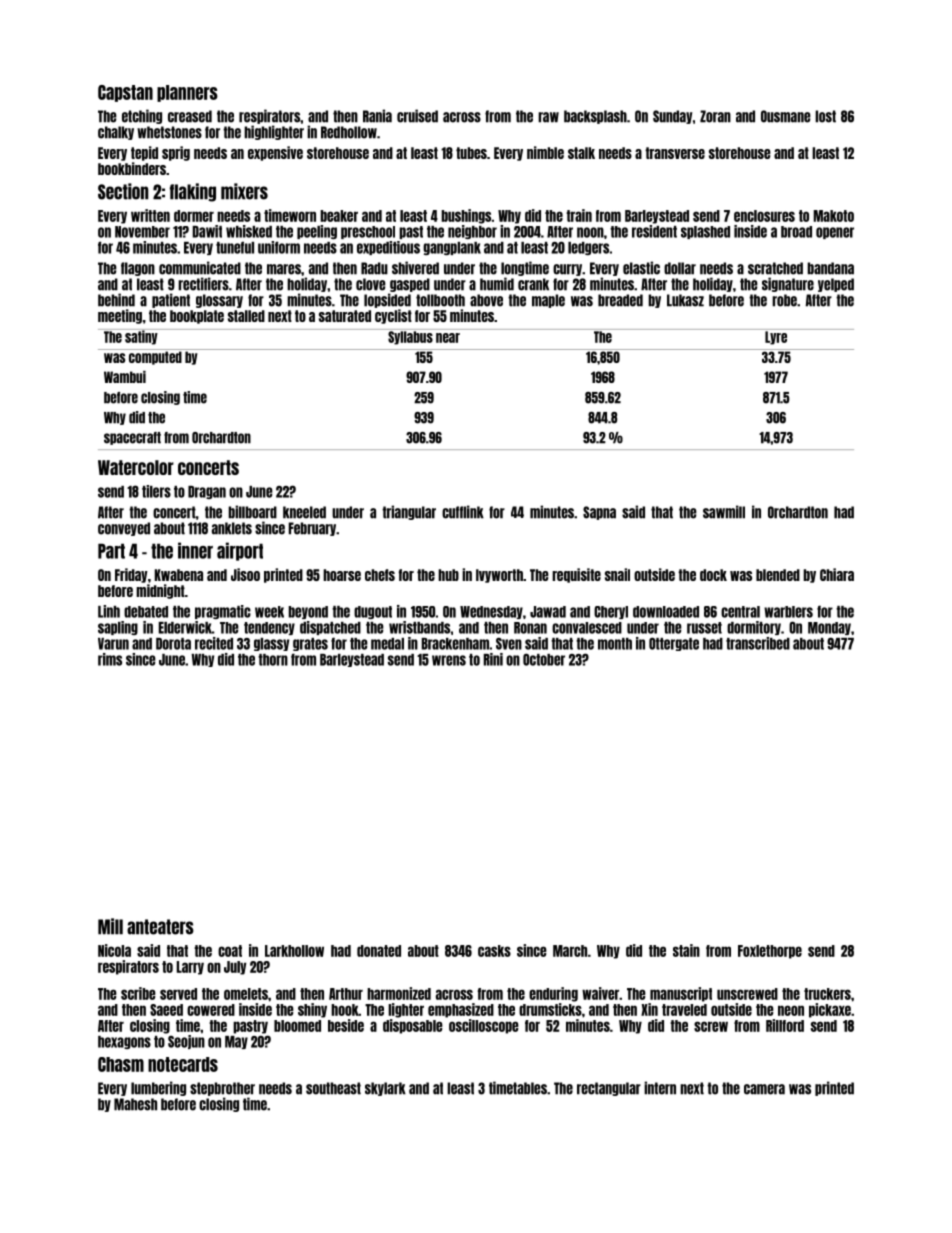  What do you see at coordinates (385, 1089) in the image?
I see `skylark` at bounding box center [385, 1089].
